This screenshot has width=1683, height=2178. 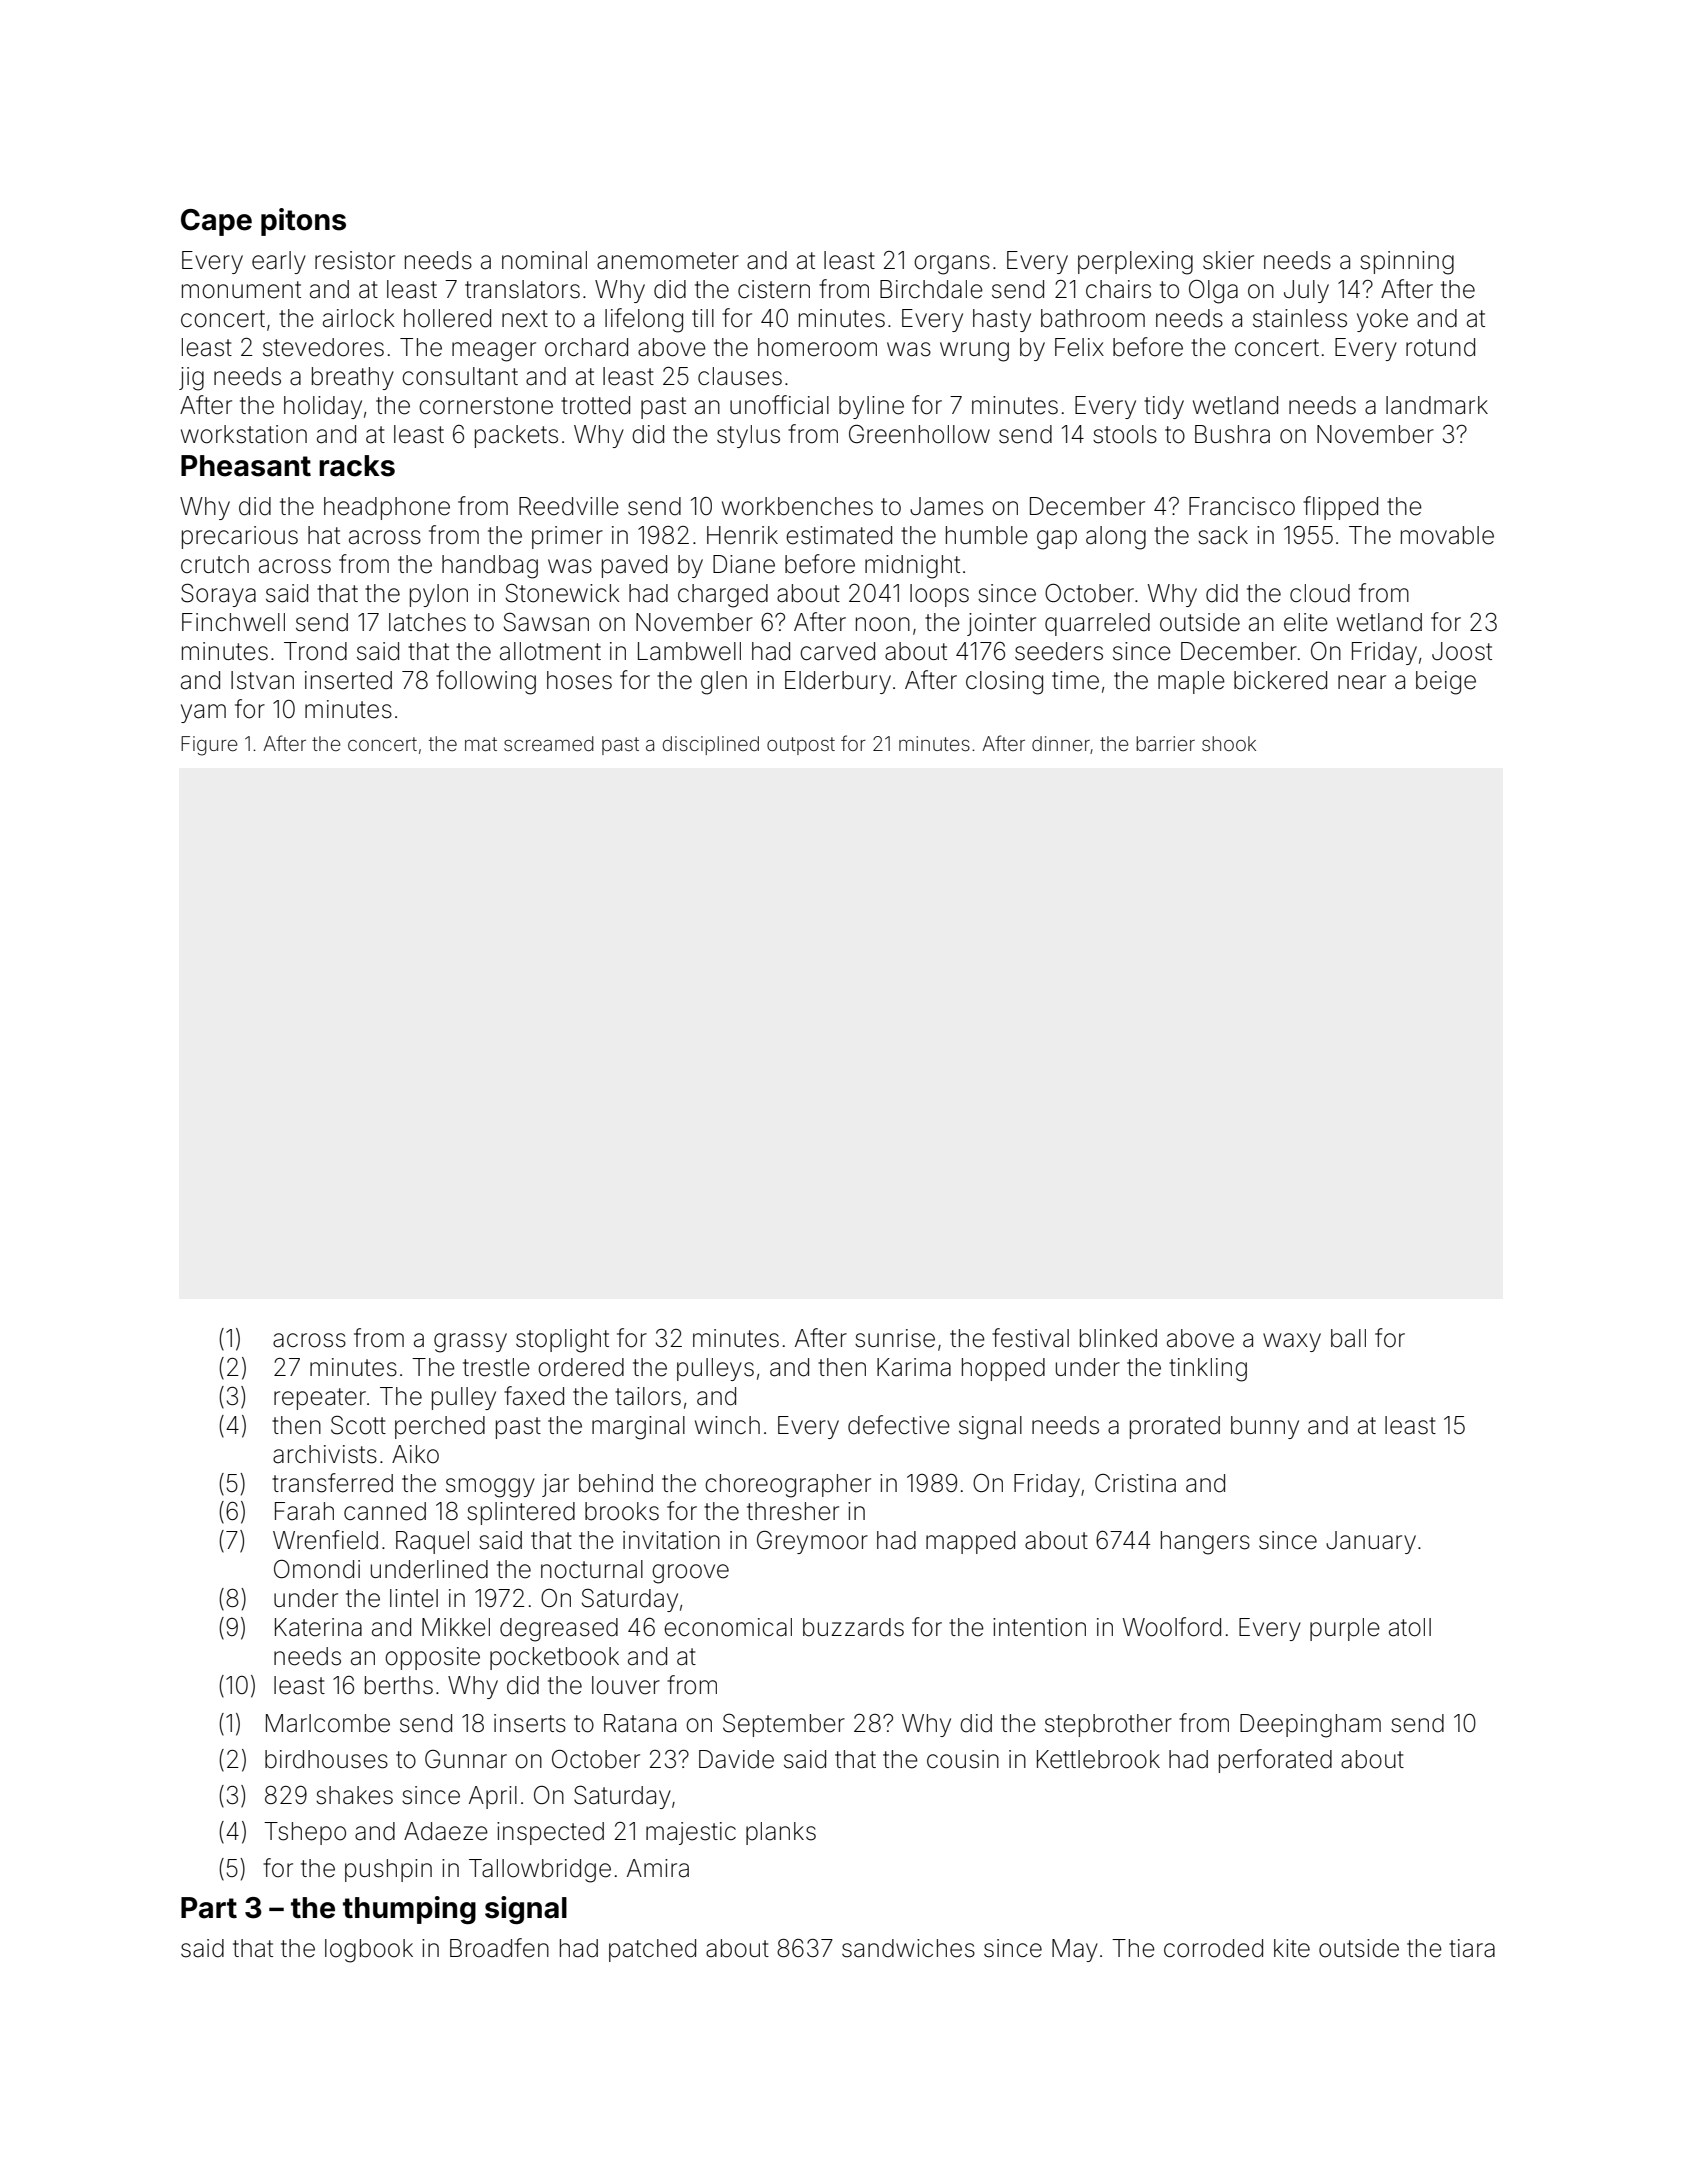 What do you see at coordinates (369, 1951) in the screenshot?
I see `logbook` at bounding box center [369, 1951].
